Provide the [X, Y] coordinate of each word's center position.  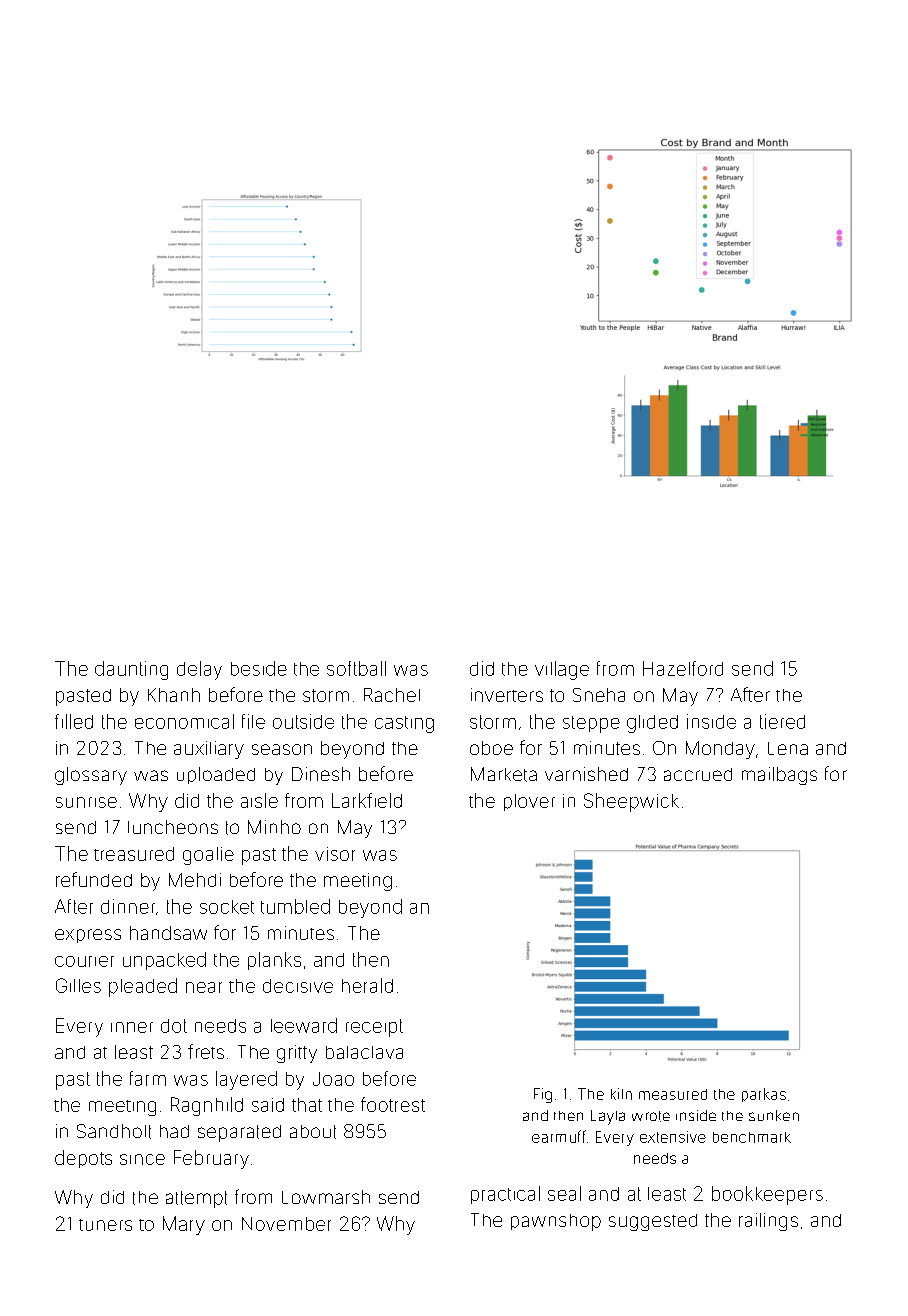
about [313, 1132]
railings [768, 1222]
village [562, 670]
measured [673, 1094]
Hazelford [683, 668]
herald [367, 985]
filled [74, 721]
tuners [105, 1225]
